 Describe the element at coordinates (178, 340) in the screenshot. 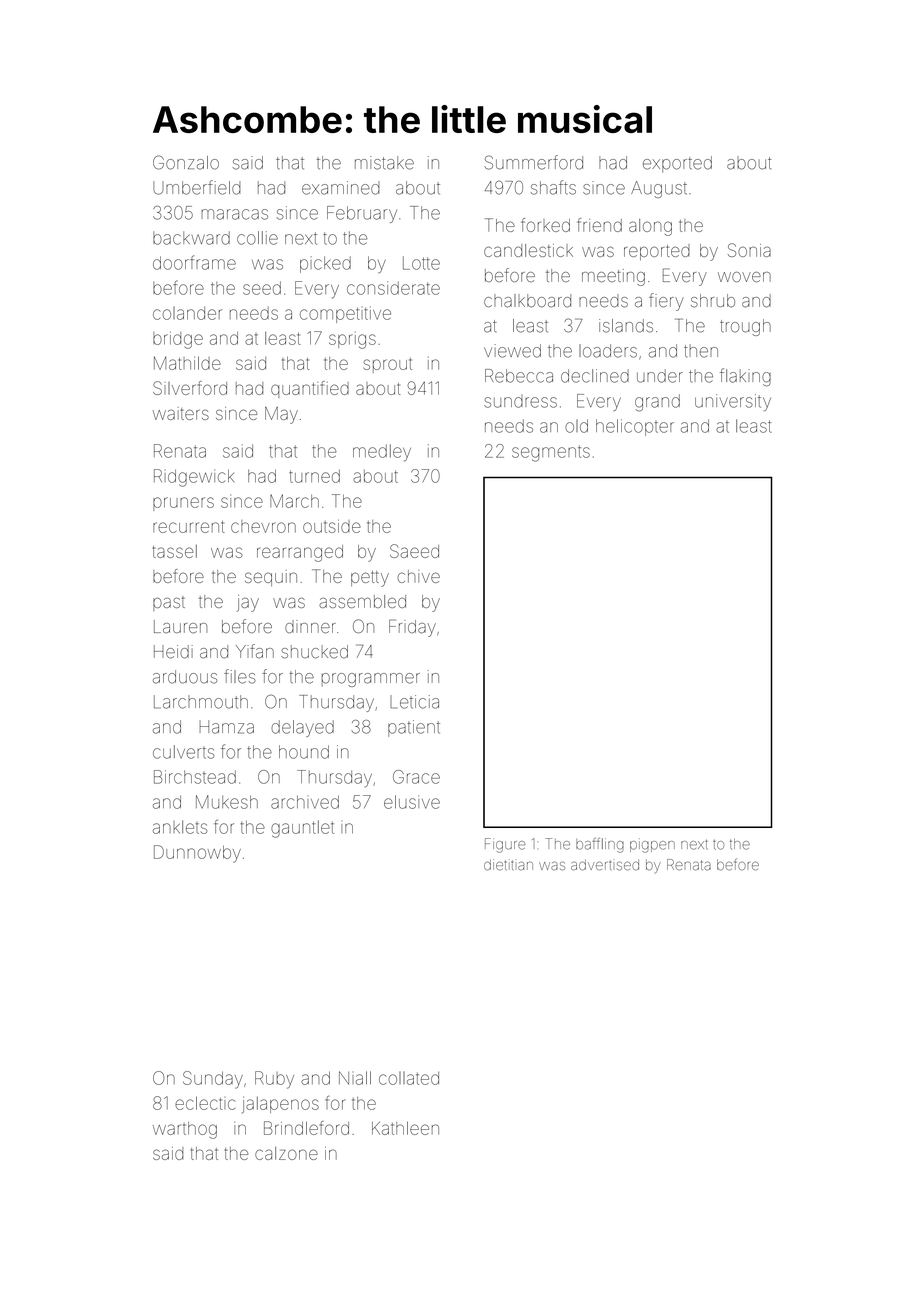

I see `bridge` at that location.
